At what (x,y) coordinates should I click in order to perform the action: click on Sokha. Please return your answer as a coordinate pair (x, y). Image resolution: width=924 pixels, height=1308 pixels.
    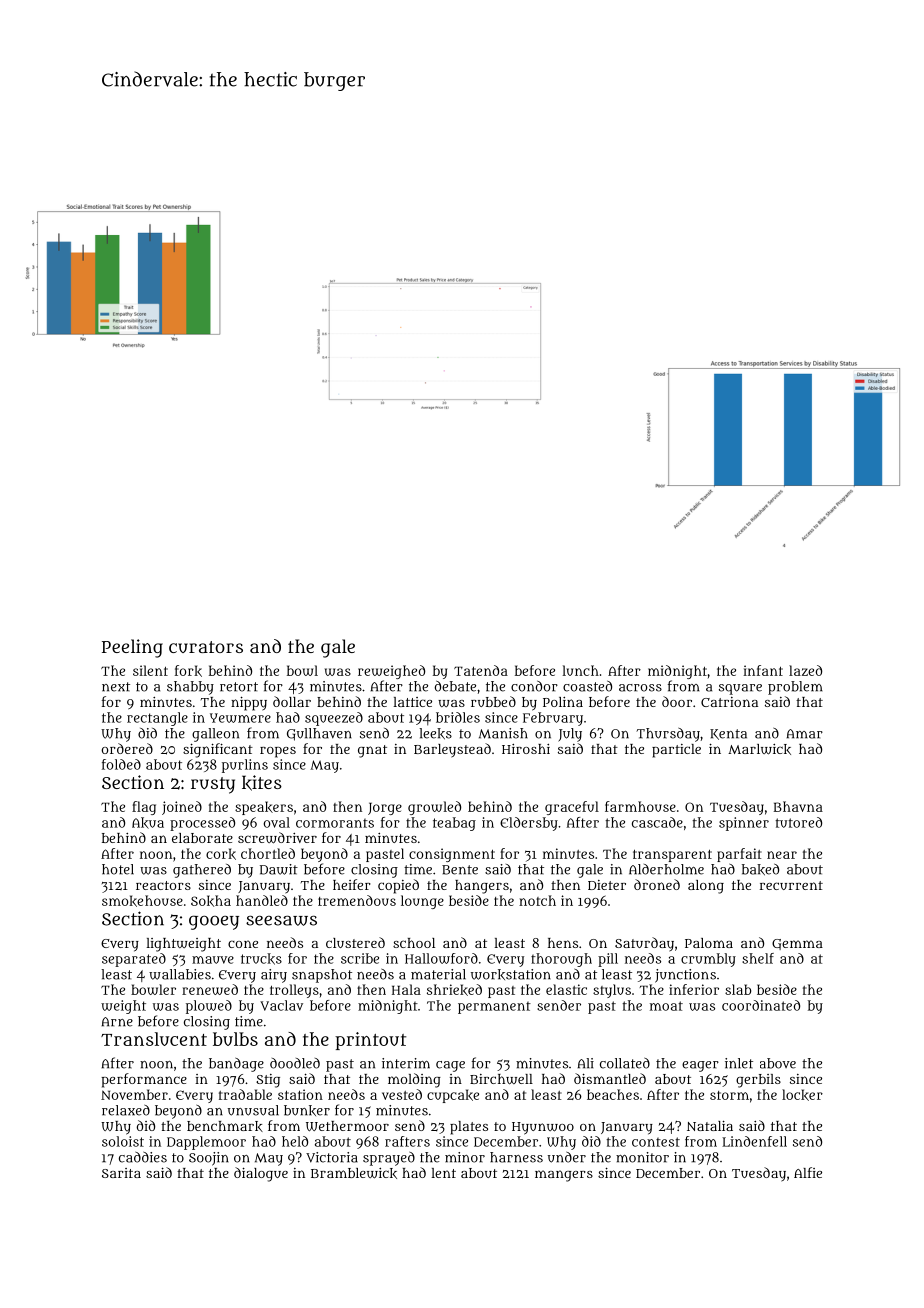
    Looking at the image, I should click on (211, 901).
